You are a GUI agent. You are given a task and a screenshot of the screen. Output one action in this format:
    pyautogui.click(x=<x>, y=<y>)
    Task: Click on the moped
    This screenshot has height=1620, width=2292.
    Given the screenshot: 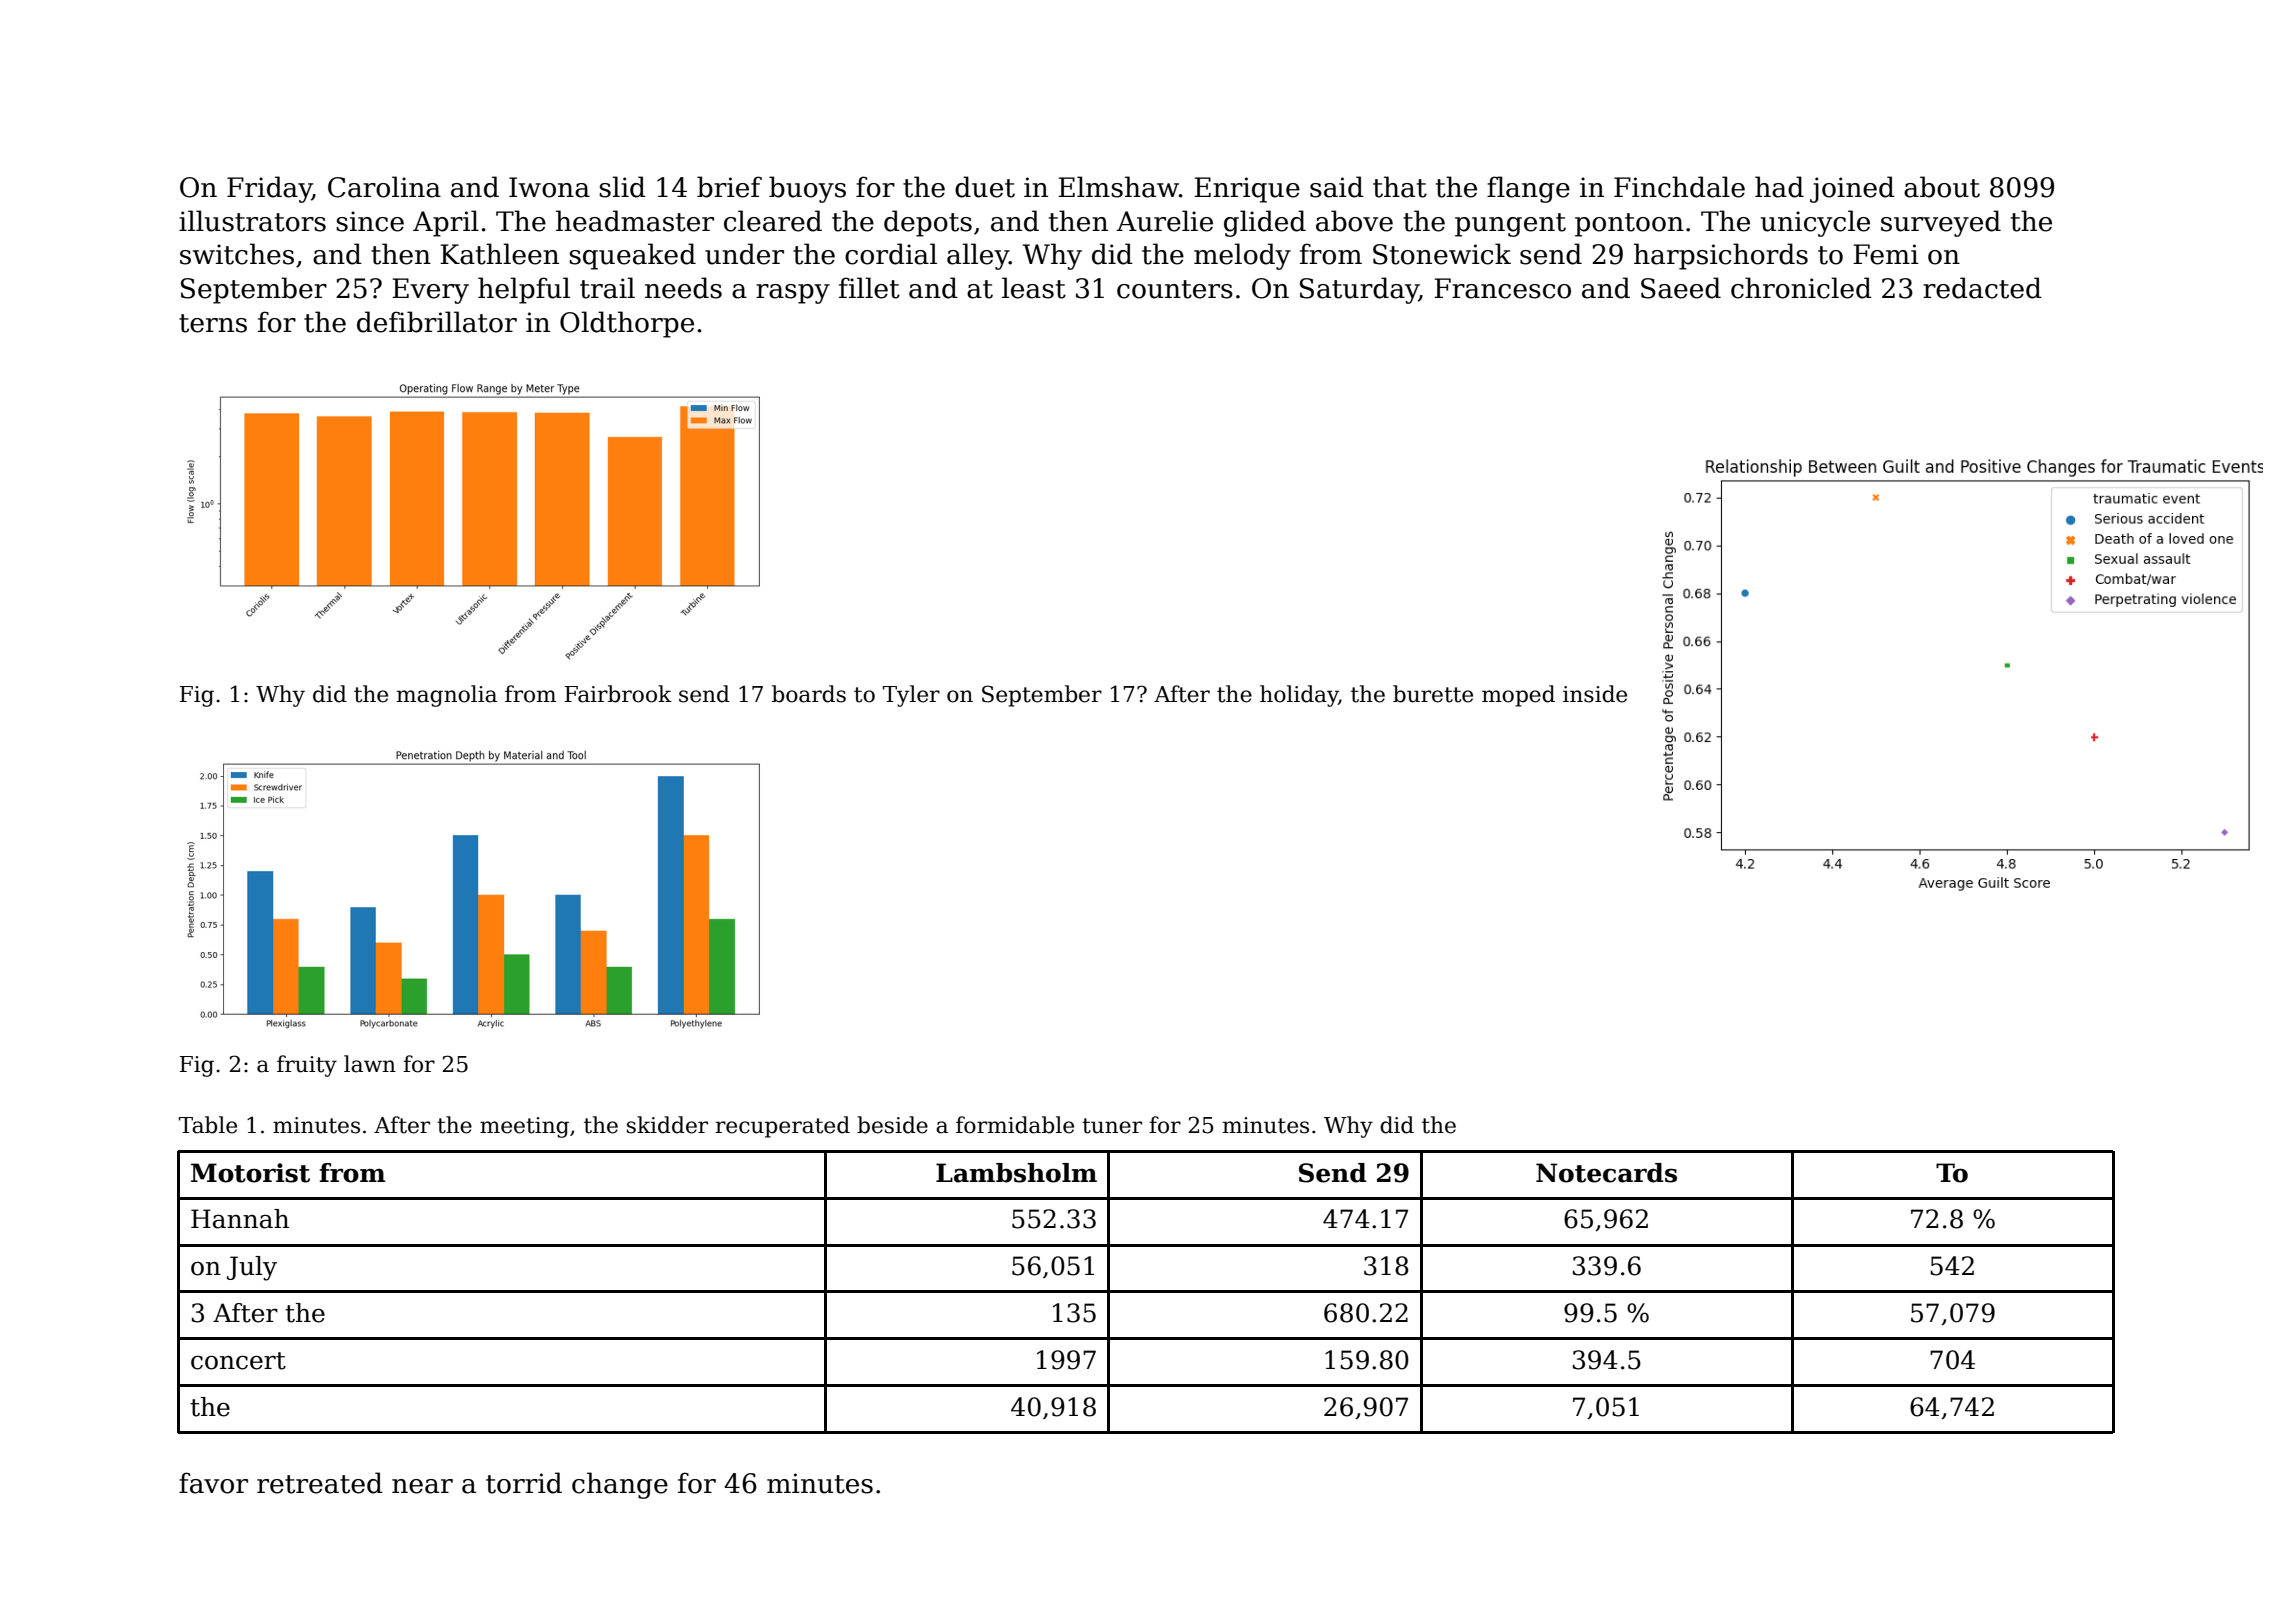 What is the action you would take?
    pyautogui.click(x=1518, y=696)
